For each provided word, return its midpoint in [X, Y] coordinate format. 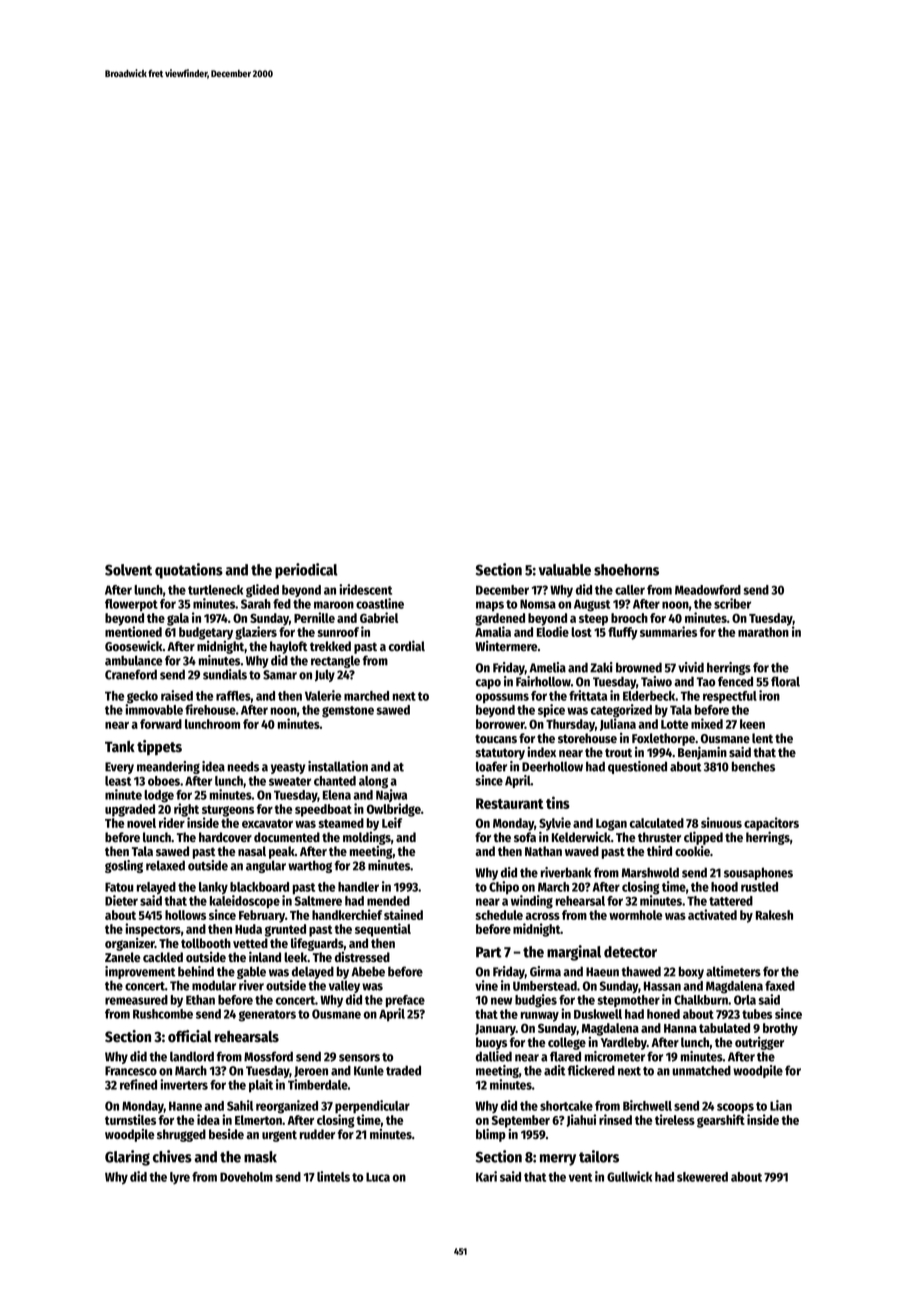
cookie [692, 850]
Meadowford [708, 590]
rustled [759, 887]
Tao [706, 682]
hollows [185, 915]
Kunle [369, 1070]
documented [287, 837]
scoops [735, 1108]
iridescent [365, 589]
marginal [574, 953]
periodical [306, 571]
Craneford [131, 674]
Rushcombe [163, 1014]
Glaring [127, 1158]
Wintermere [506, 645]
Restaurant [509, 803]
